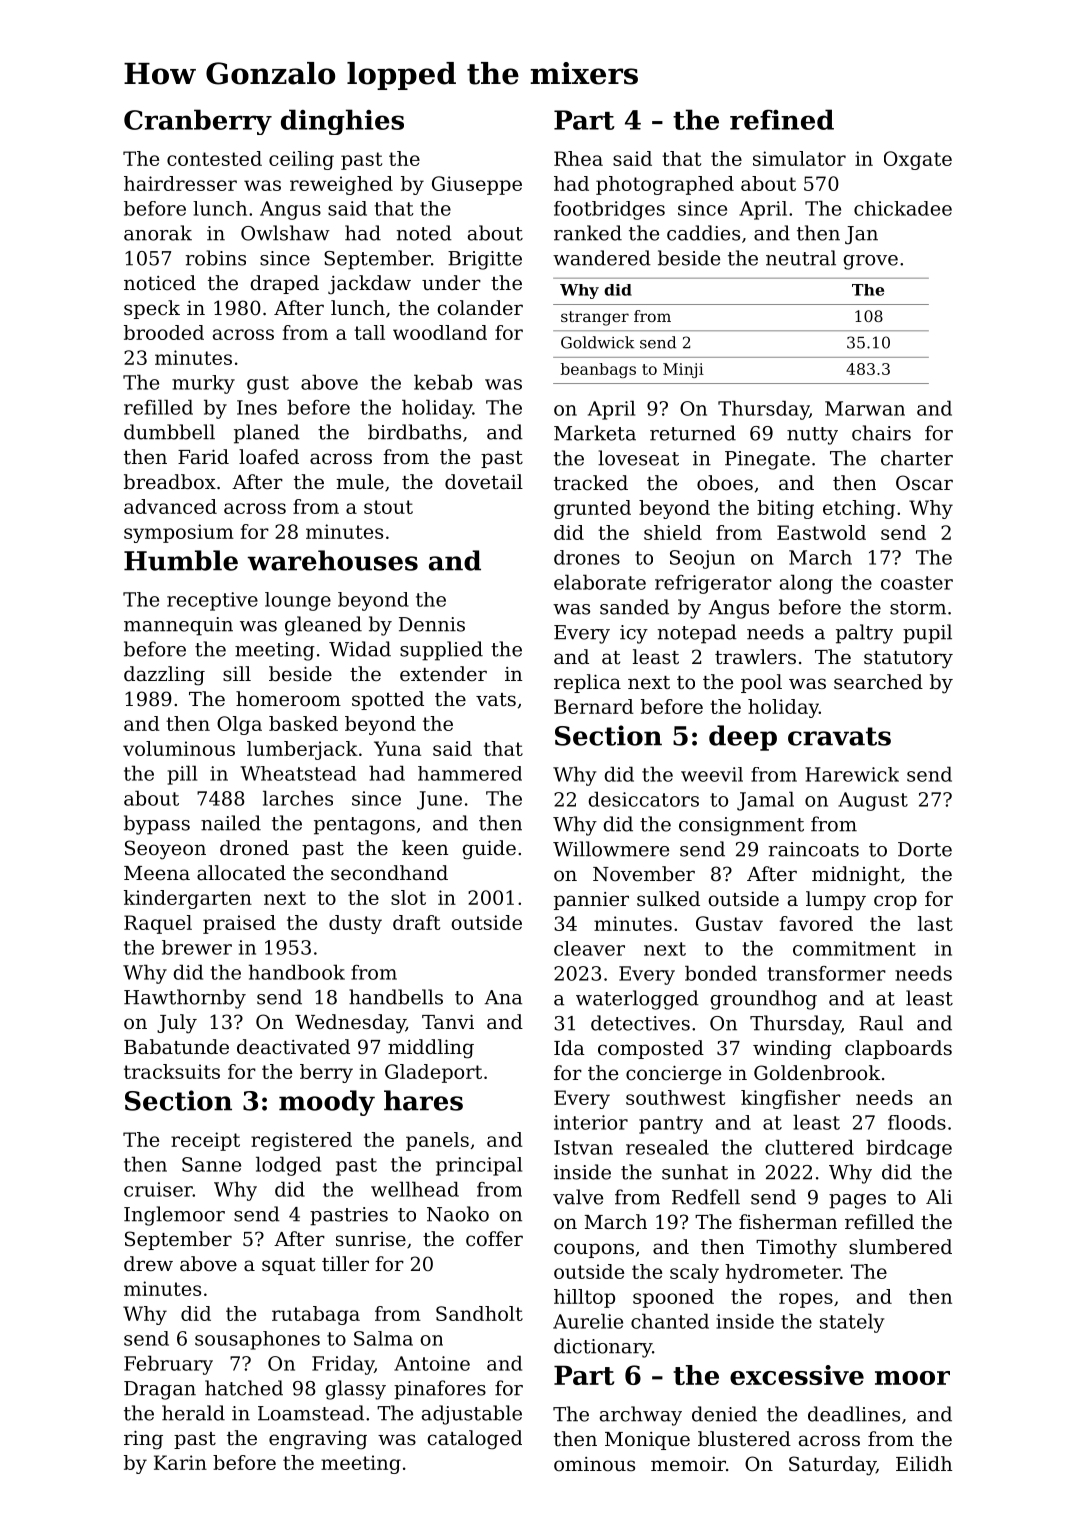  What do you see at coordinates (924, 1463) in the page?
I see `Eilidh` at bounding box center [924, 1463].
